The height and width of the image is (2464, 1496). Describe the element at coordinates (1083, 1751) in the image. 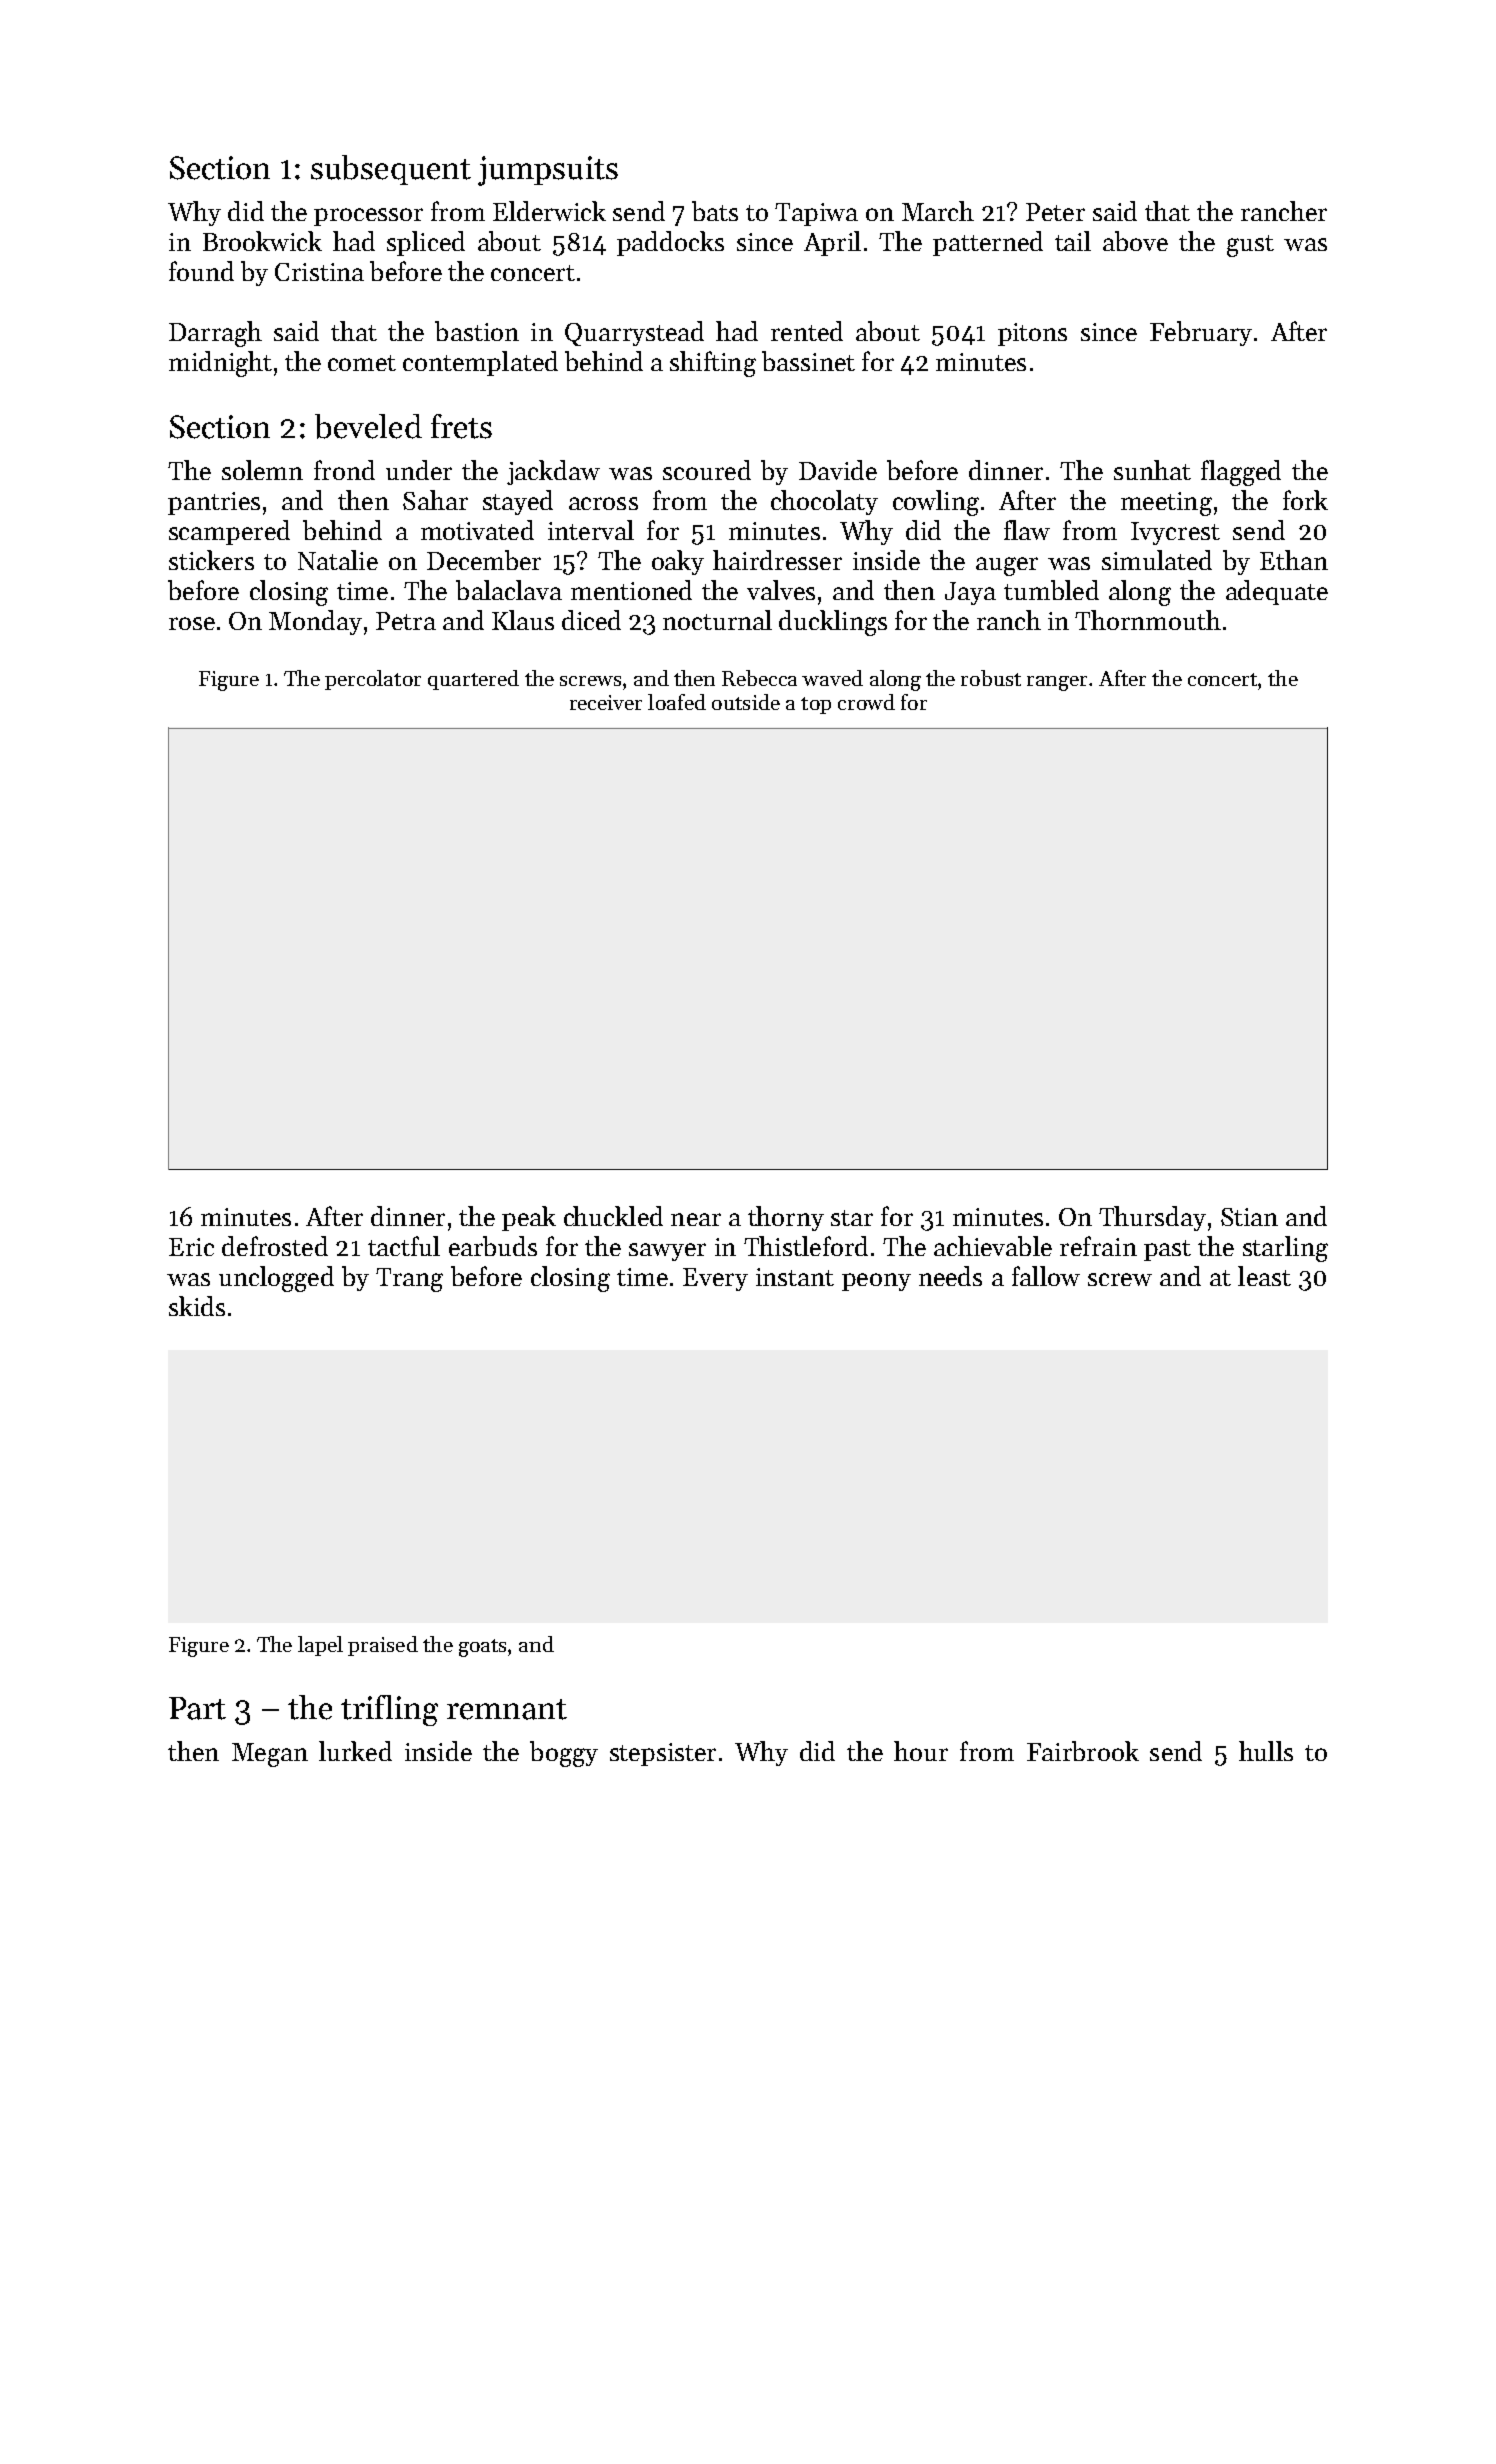

I see `Fairbrook` at that location.
